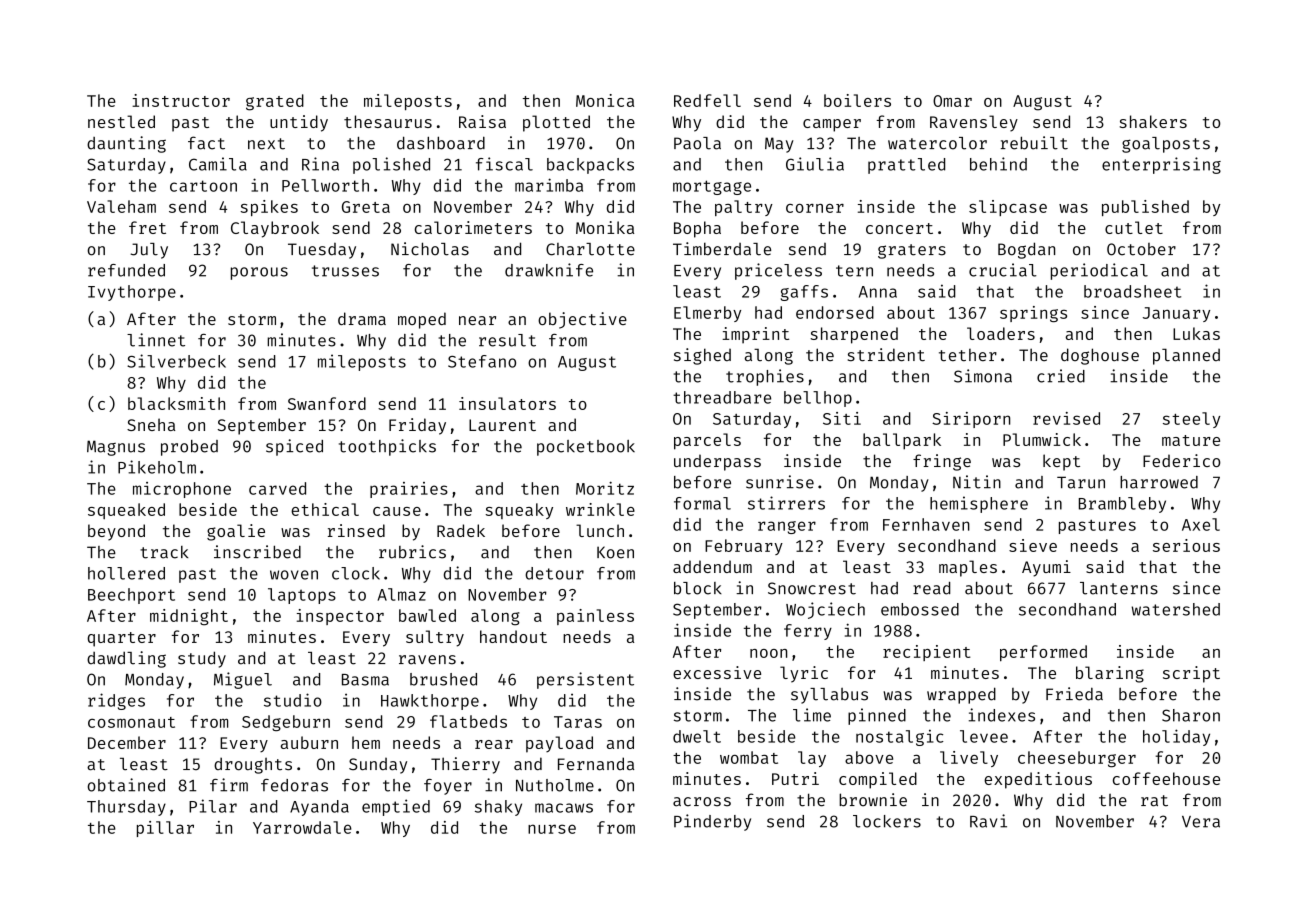 The width and height of the screenshot is (1308, 924). Describe the element at coordinates (1026, 250) in the screenshot. I see `Bogdan` at that location.
